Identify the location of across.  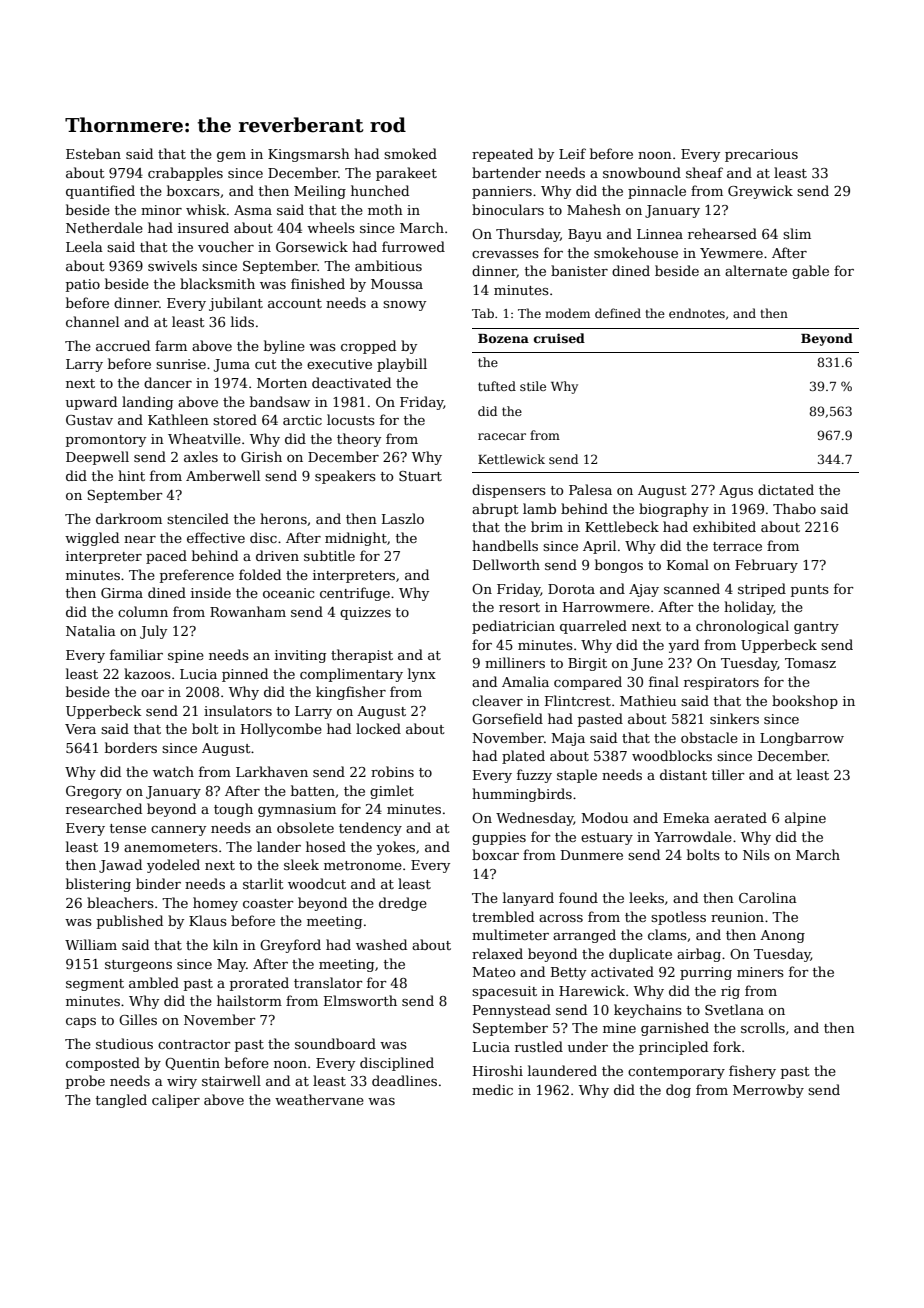
(561, 918).
